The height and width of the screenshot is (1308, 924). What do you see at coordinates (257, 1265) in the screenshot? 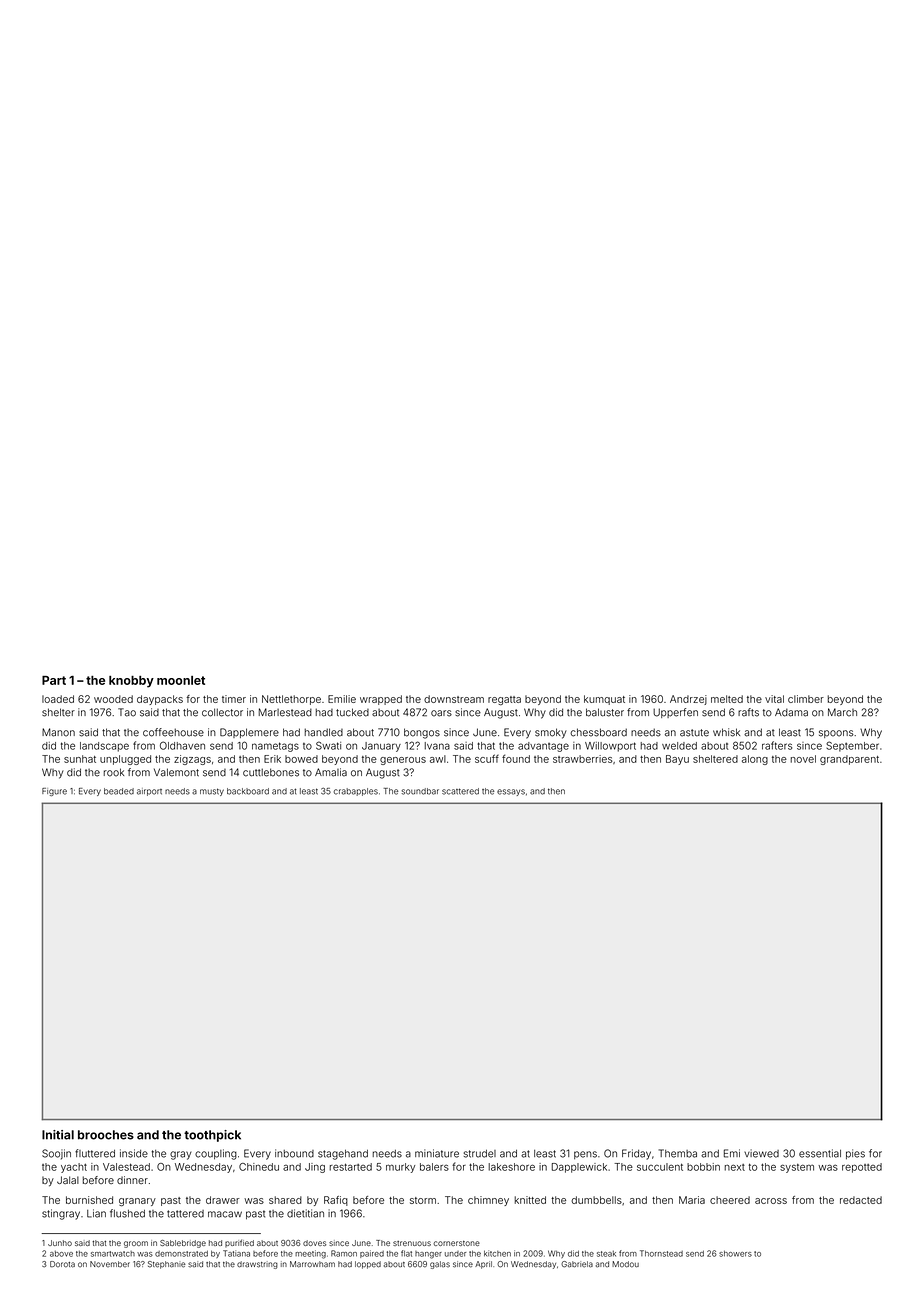
I see `drawstring` at bounding box center [257, 1265].
